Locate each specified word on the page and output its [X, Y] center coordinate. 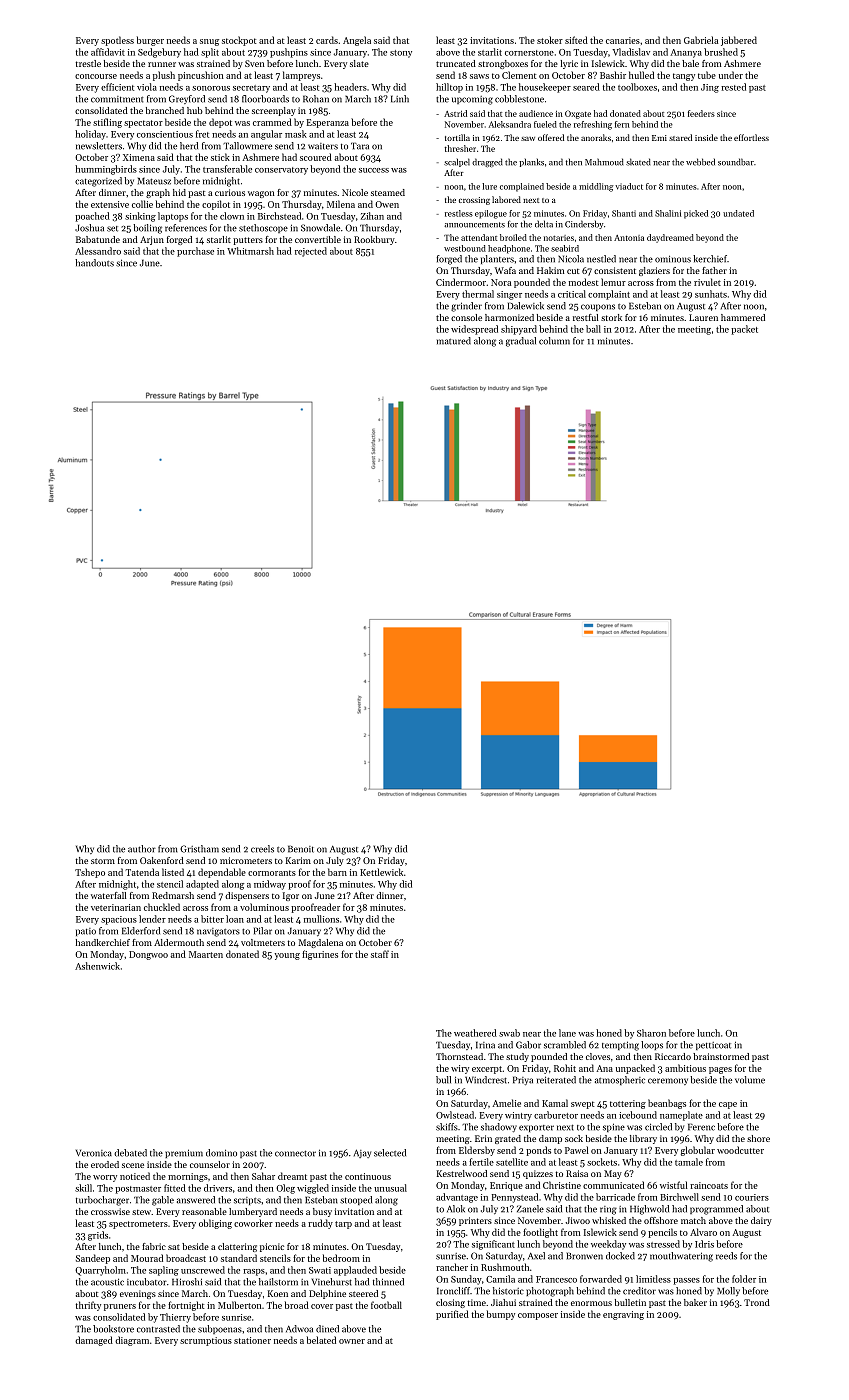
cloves [598, 1056]
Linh [400, 99]
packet [744, 330]
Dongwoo [148, 955]
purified [452, 1315]
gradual [521, 342]
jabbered [739, 41]
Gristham [199, 849]
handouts [94, 263]
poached [92, 217]
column [554, 341]
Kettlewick [381, 872]
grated [508, 1139]
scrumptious [206, 1341]
